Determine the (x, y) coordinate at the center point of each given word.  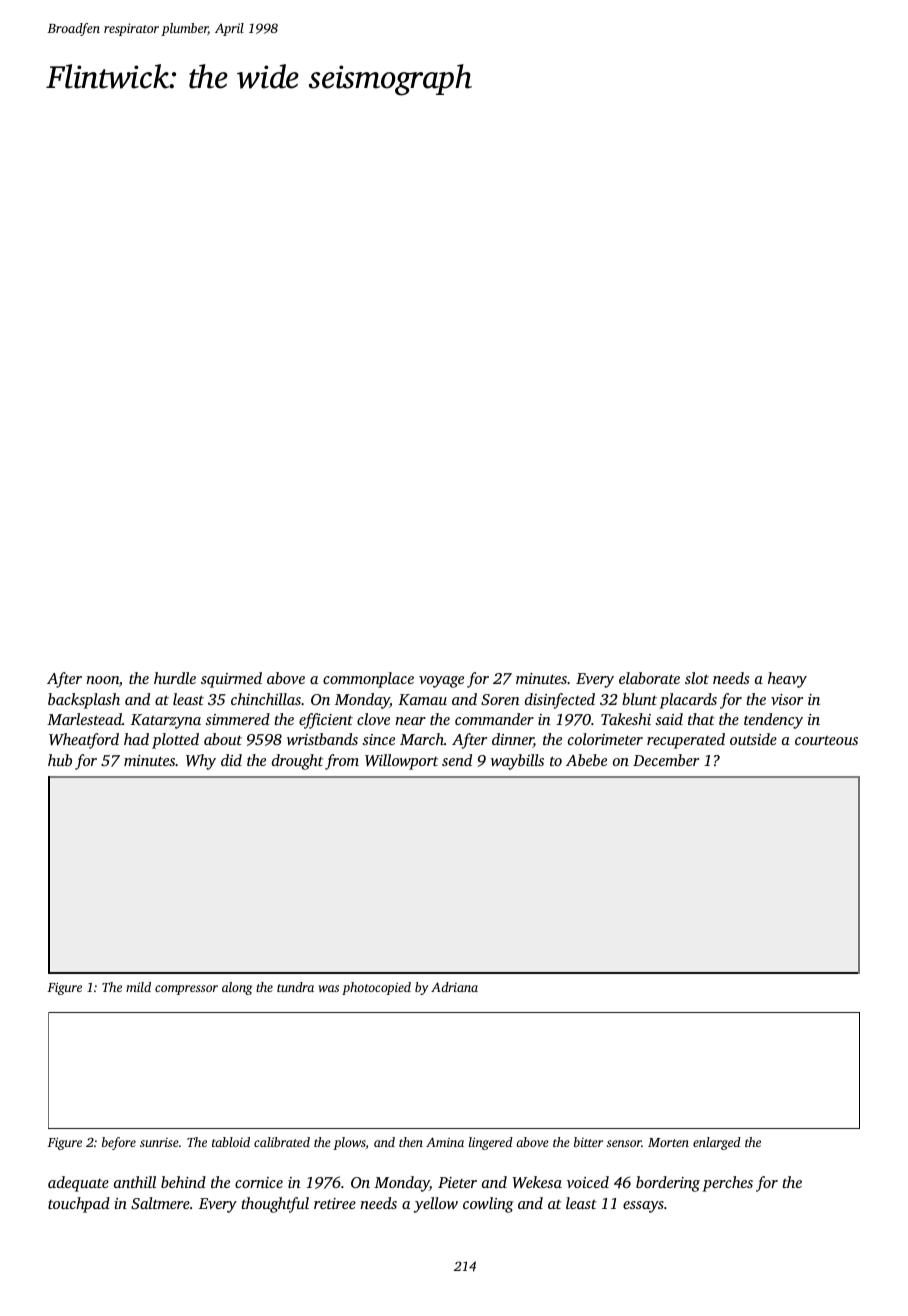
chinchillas (266, 699)
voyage (441, 682)
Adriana (454, 987)
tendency (773, 721)
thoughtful (275, 1205)
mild (138, 987)
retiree (335, 1203)
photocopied (376, 988)
